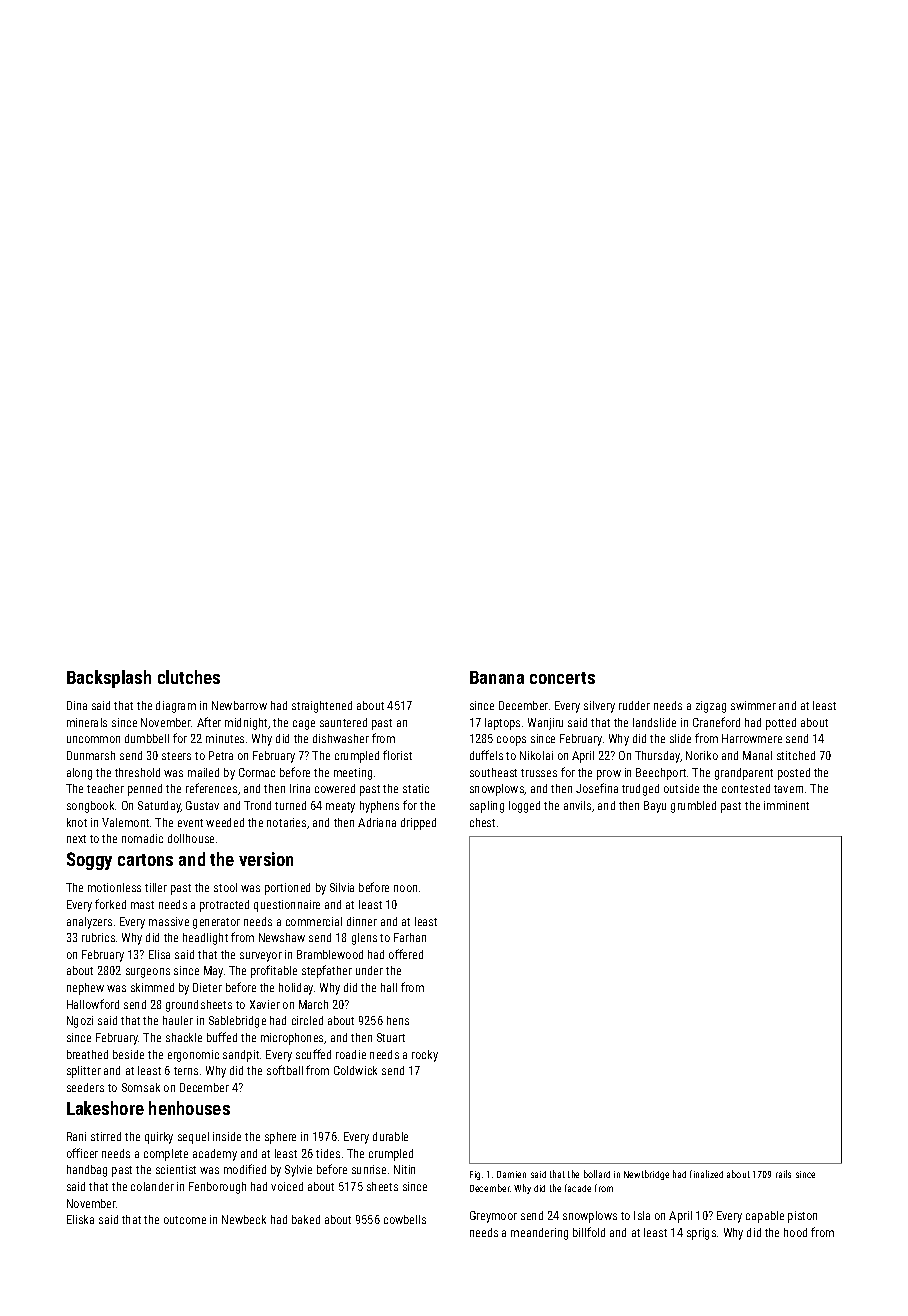  What do you see at coordinates (497, 677) in the page?
I see `Banana` at bounding box center [497, 677].
